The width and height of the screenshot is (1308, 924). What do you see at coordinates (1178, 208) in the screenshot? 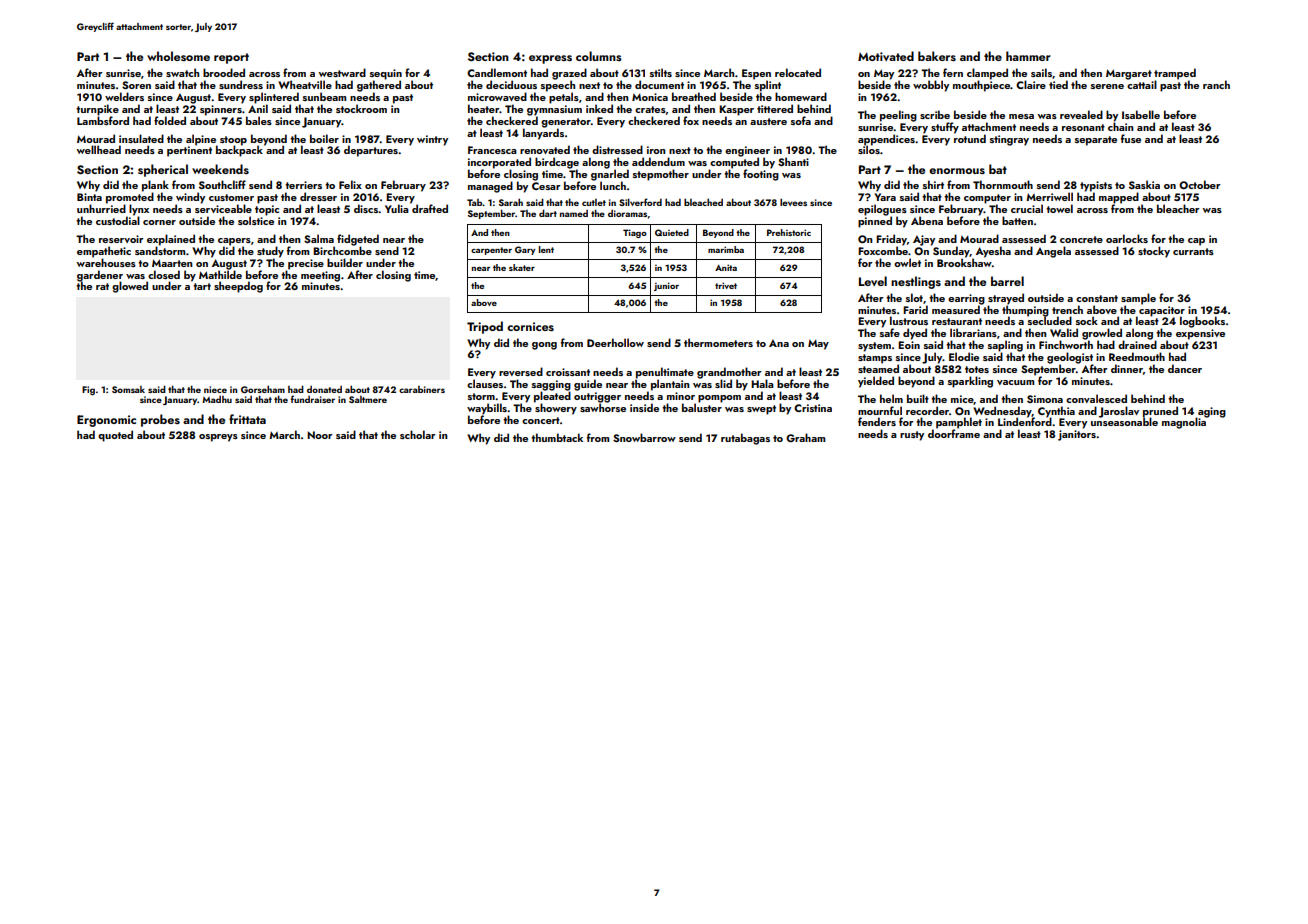
I see `bleacher` at bounding box center [1178, 208].
